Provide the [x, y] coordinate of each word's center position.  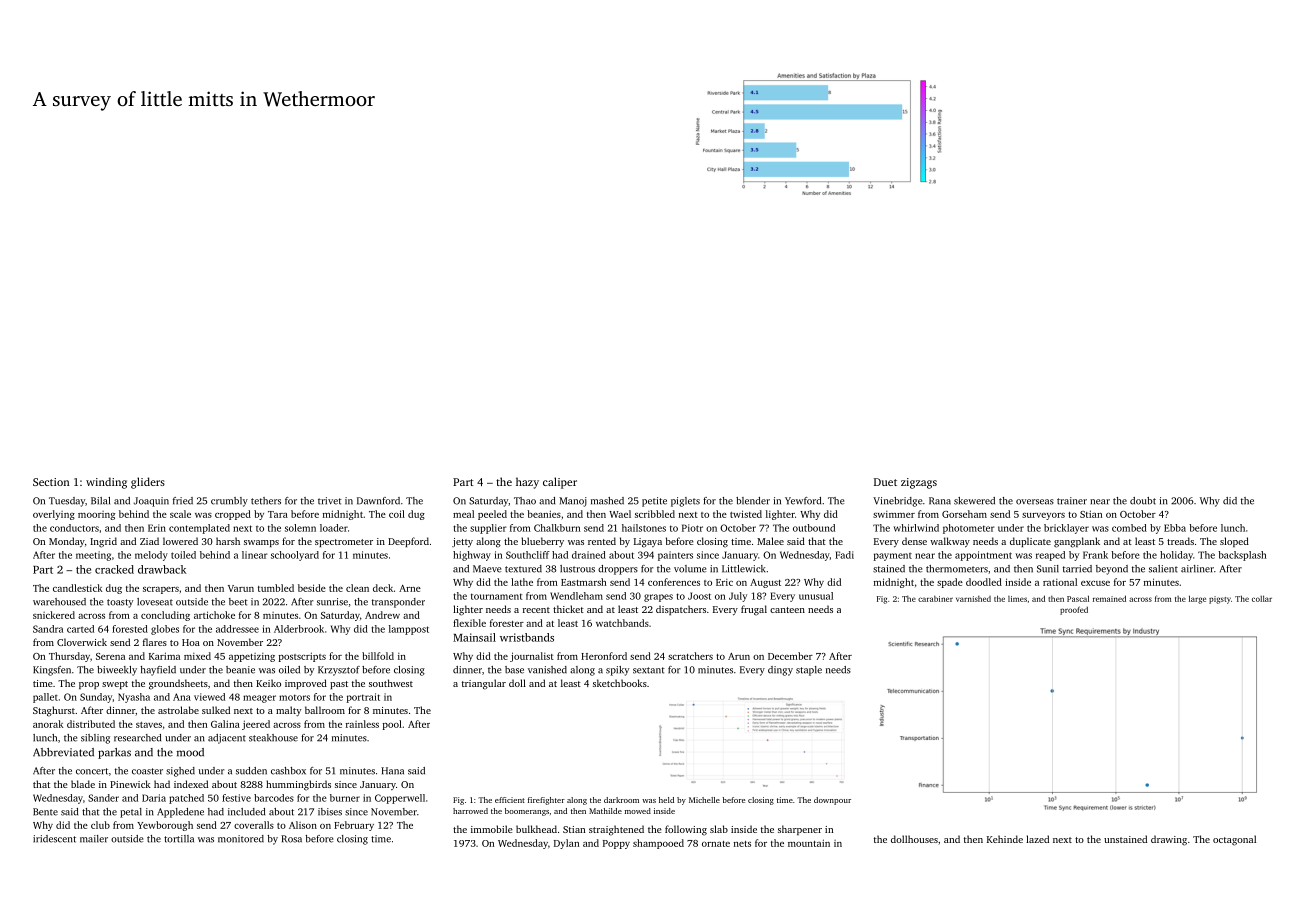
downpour [832, 801]
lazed [1037, 839]
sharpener [800, 830]
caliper [560, 483]
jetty [462, 542]
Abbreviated [63, 752]
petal [131, 813]
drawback [162, 569]
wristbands [527, 637]
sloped [1234, 542]
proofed [1074, 610]
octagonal [1234, 840]
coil [397, 514]
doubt [1143, 501]
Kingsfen [52, 671]
